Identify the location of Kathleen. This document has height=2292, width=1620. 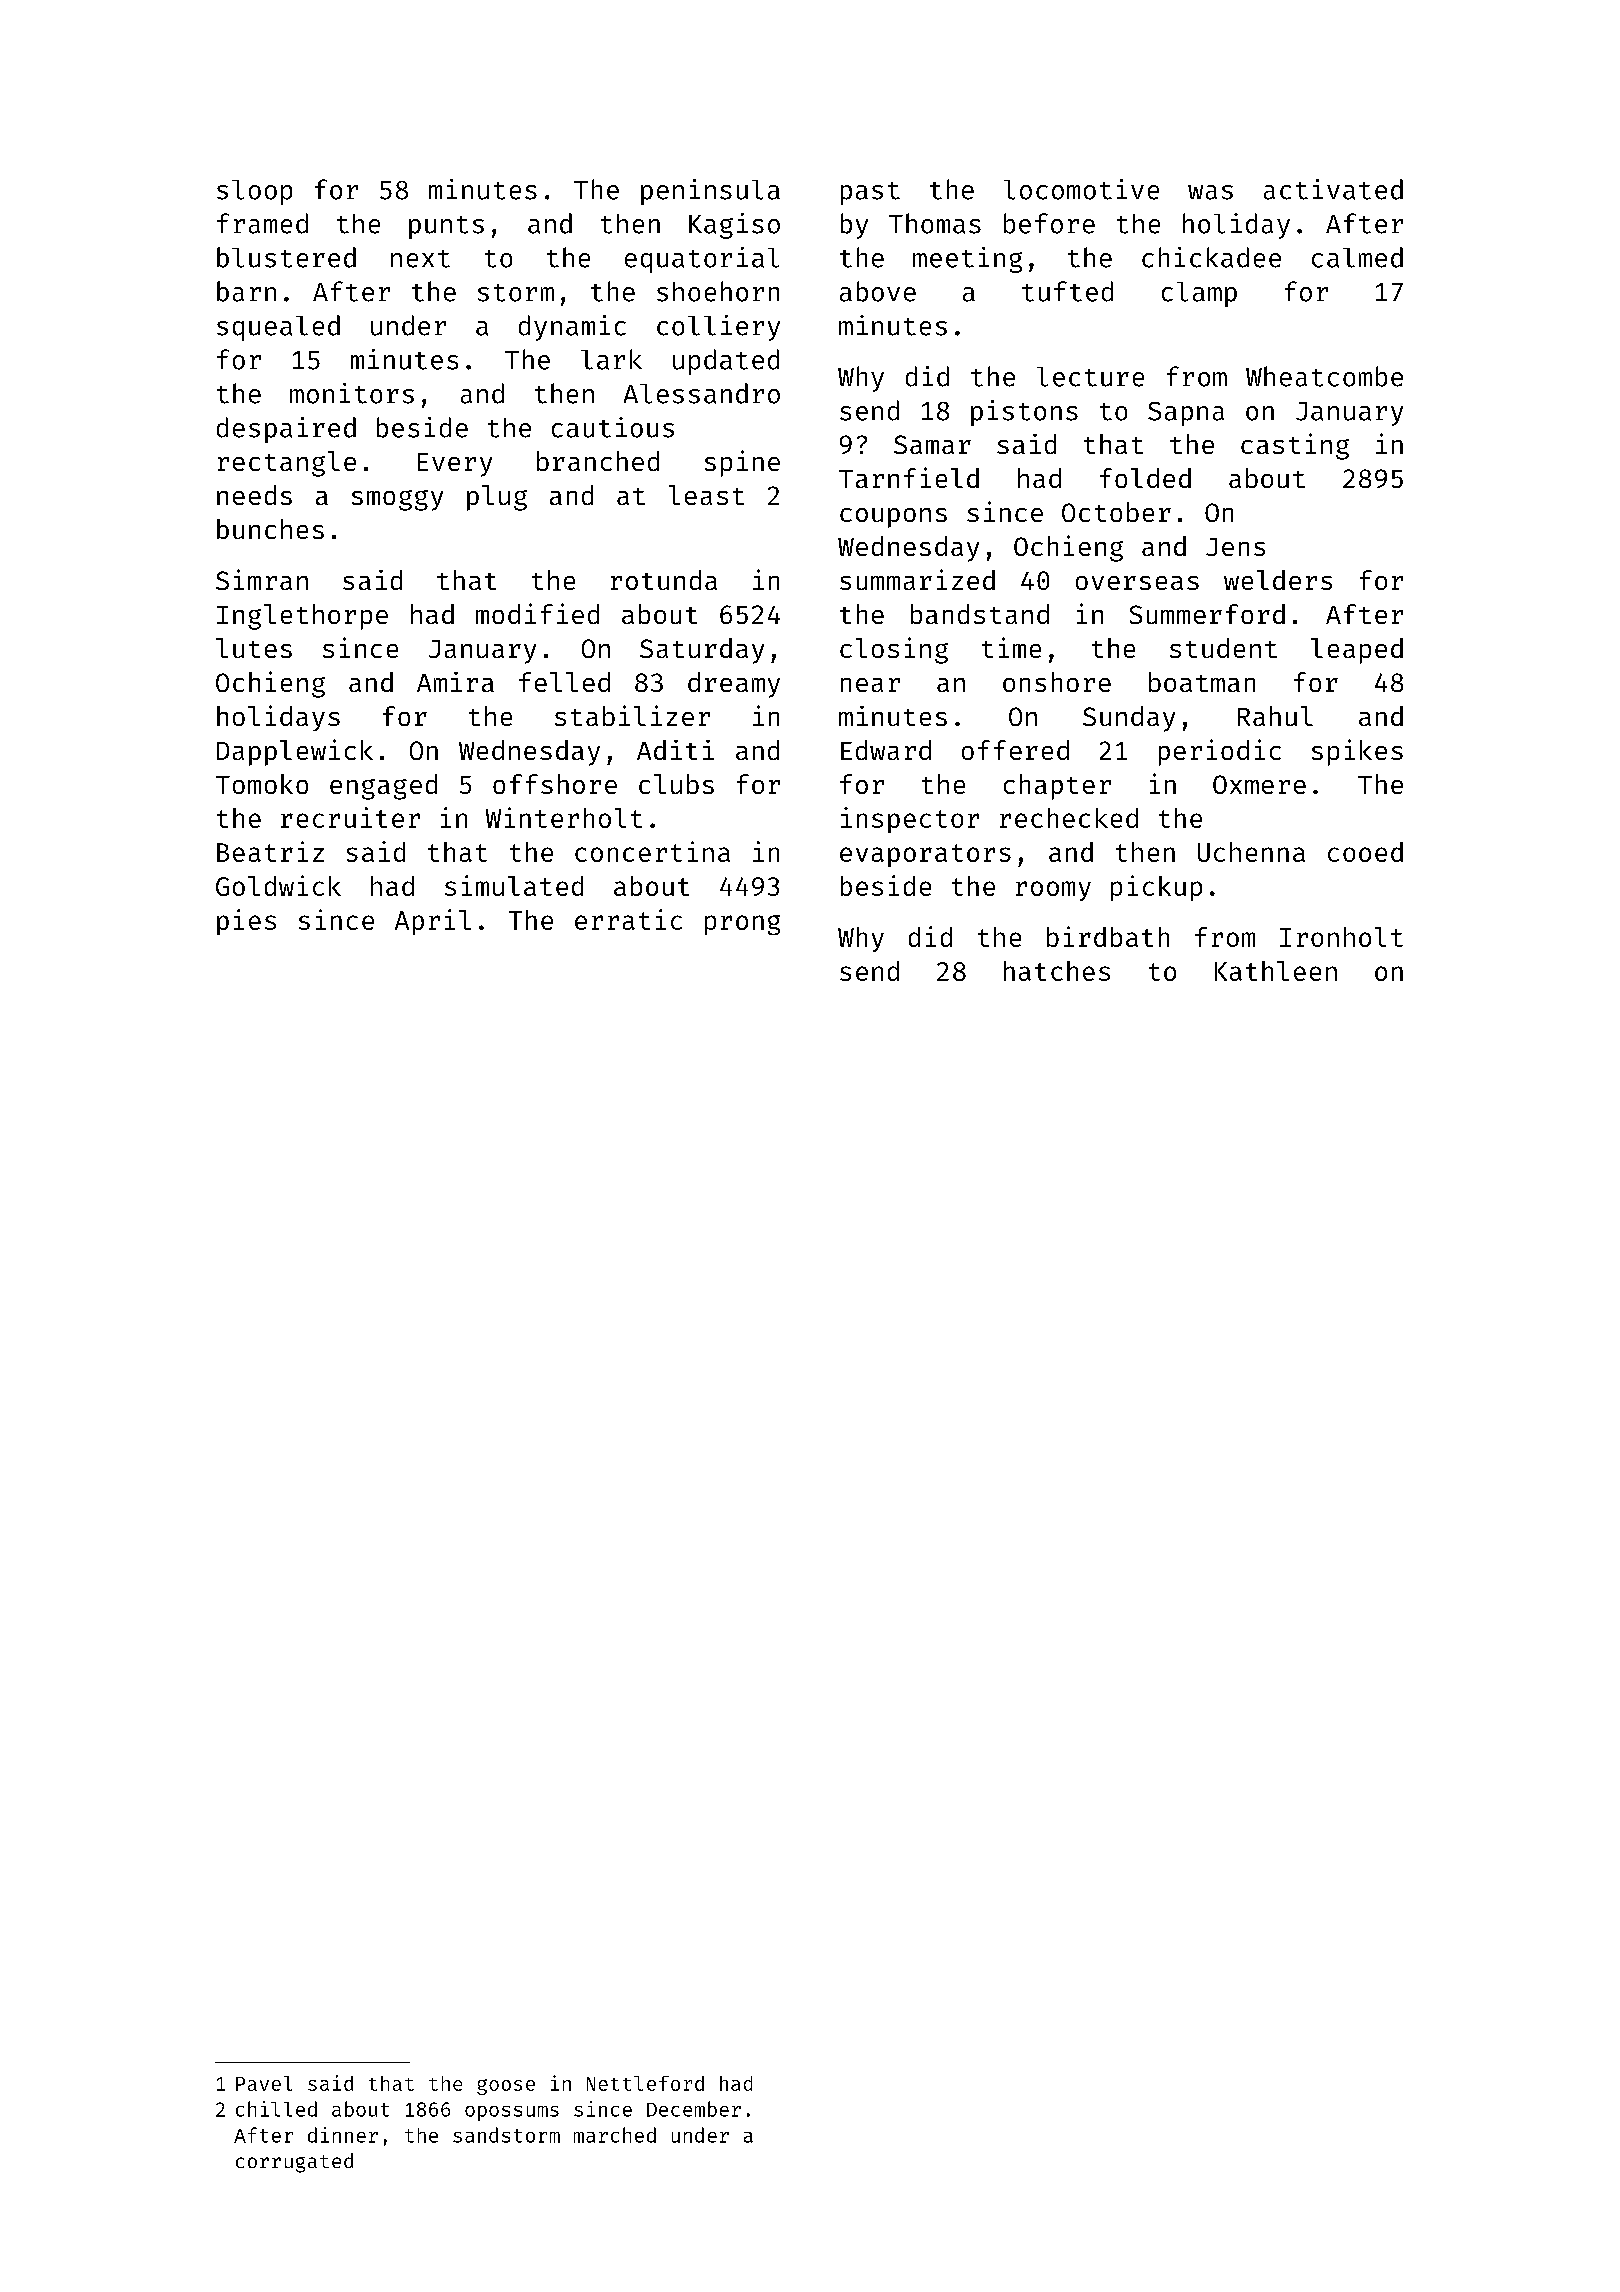
(1276, 971).
